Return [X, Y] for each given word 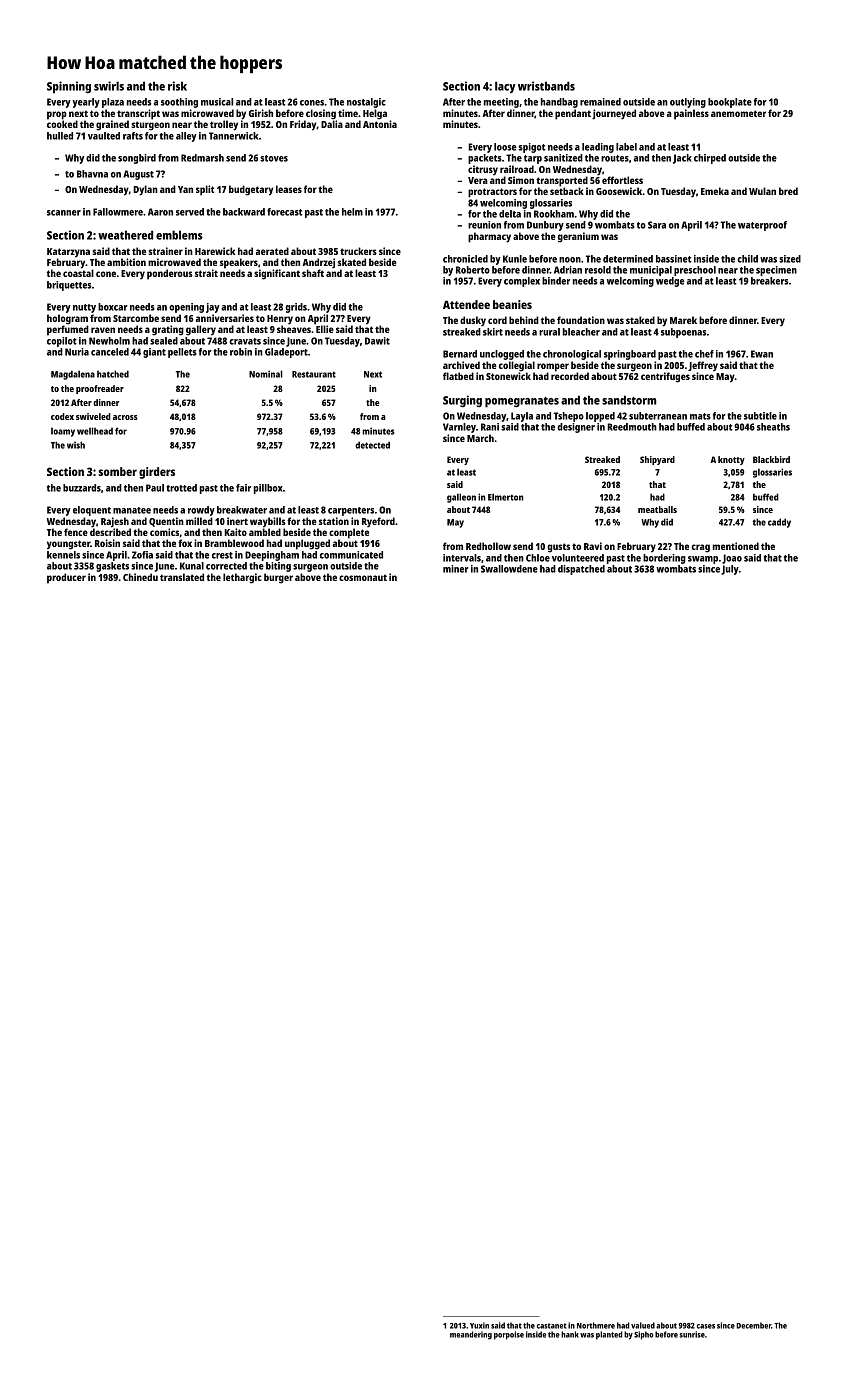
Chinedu [140, 577]
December [754, 1325]
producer [66, 578]
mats [700, 416]
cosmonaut [363, 577]
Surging [462, 401]
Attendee [466, 304]
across [125, 417]
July [730, 570]
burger [278, 578]
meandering [471, 1335]
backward [244, 212]
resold [598, 270]
